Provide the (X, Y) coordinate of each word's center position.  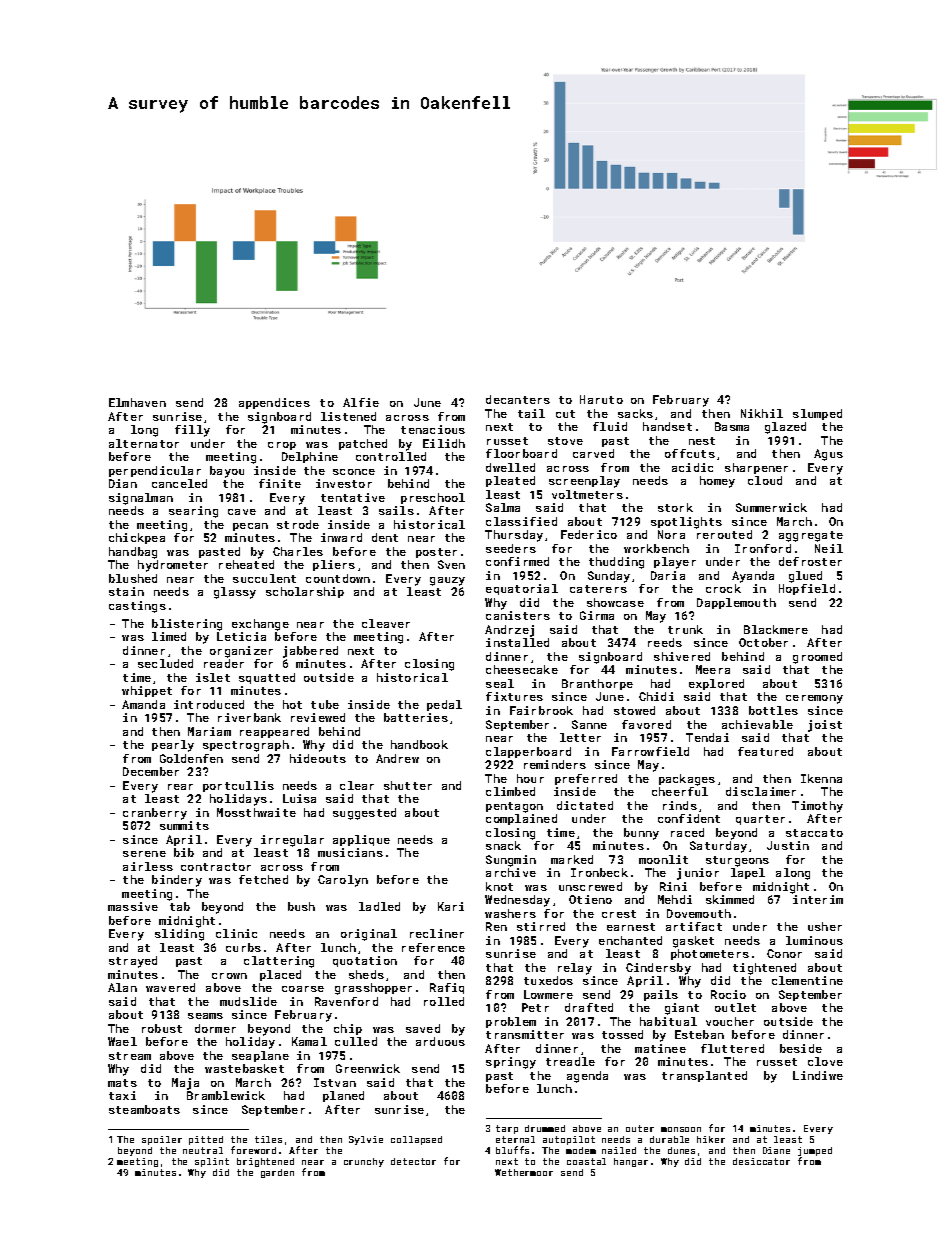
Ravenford (346, 1001)
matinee (660, 1048)
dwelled (510, 467)
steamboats (144, 1109)
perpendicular (155, 471)
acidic (692, 467)
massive (133, 906)
